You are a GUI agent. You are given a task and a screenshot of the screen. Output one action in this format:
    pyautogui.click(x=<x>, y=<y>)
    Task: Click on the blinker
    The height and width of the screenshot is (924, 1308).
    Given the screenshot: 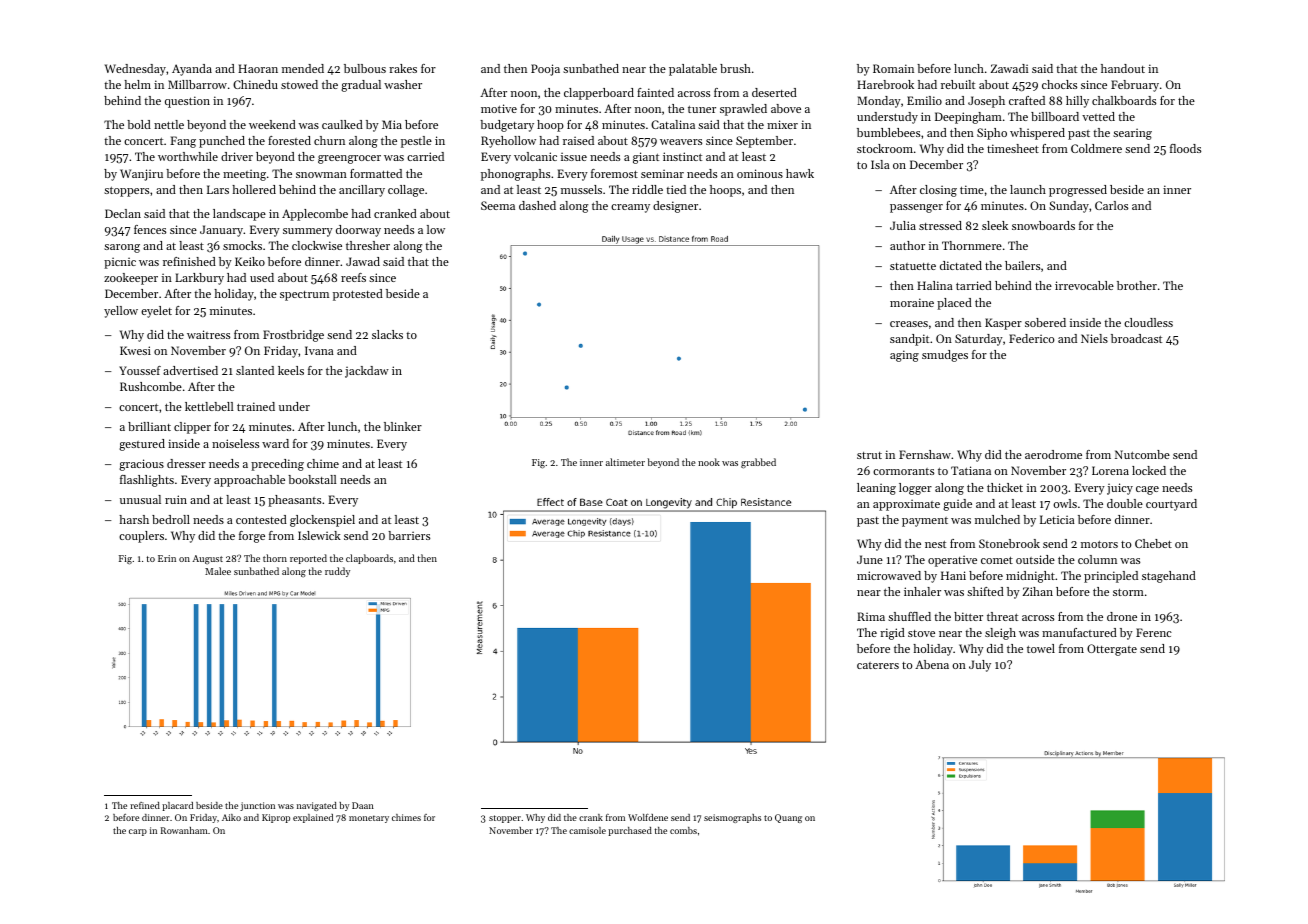 What is the action you would take?
    pyautogui.click(x=403, y=426)
